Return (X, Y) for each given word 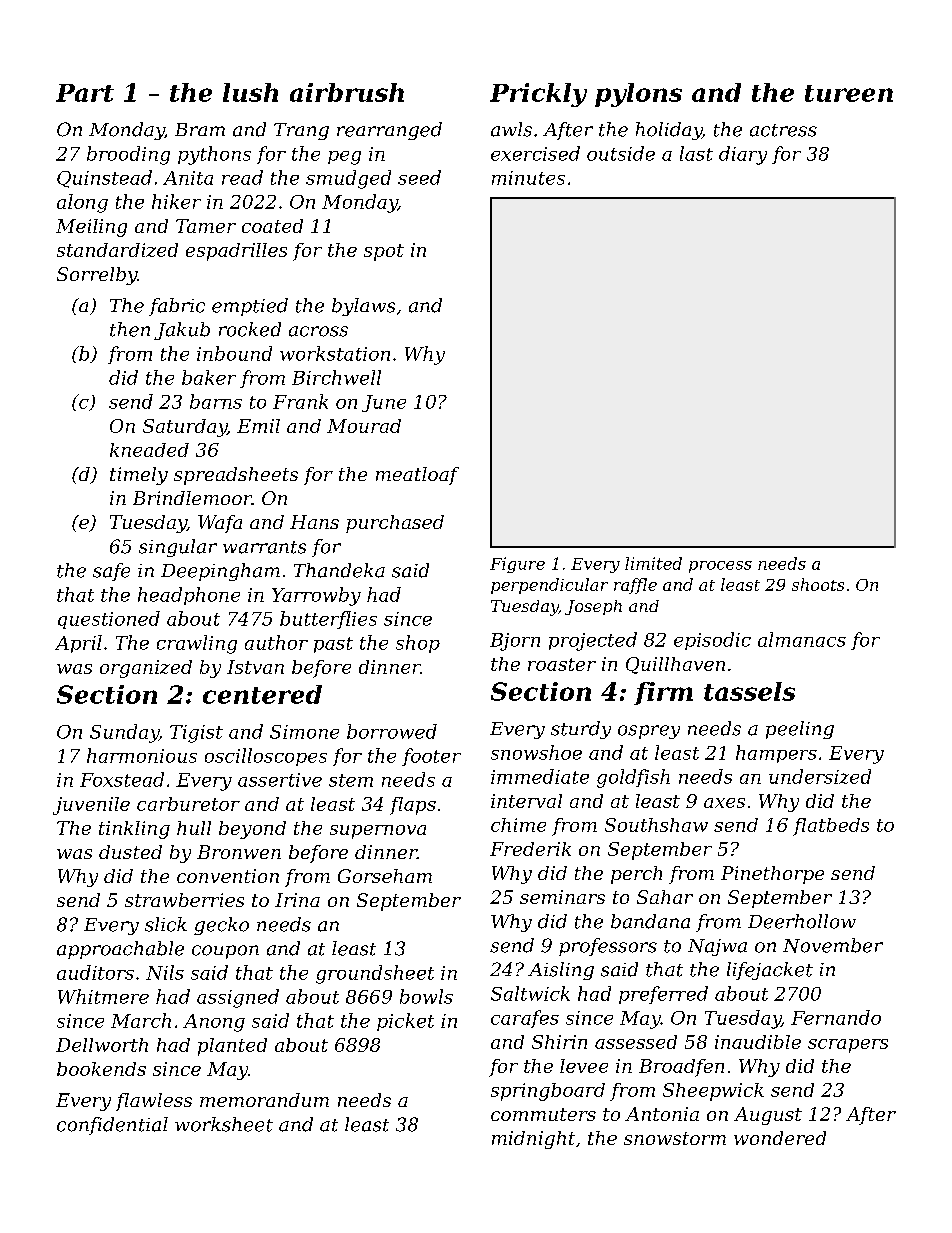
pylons (638, 95)
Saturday (185, 428)
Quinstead (104, 179)
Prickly (538, 95)
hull (194, 828)
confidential (112, 1126)
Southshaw (656, 825)
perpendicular (549, 586)
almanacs (802, 639)
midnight (533, 1140)
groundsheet (375, 974)
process (720, 567)
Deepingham (220, 572)
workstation (335, 353)
